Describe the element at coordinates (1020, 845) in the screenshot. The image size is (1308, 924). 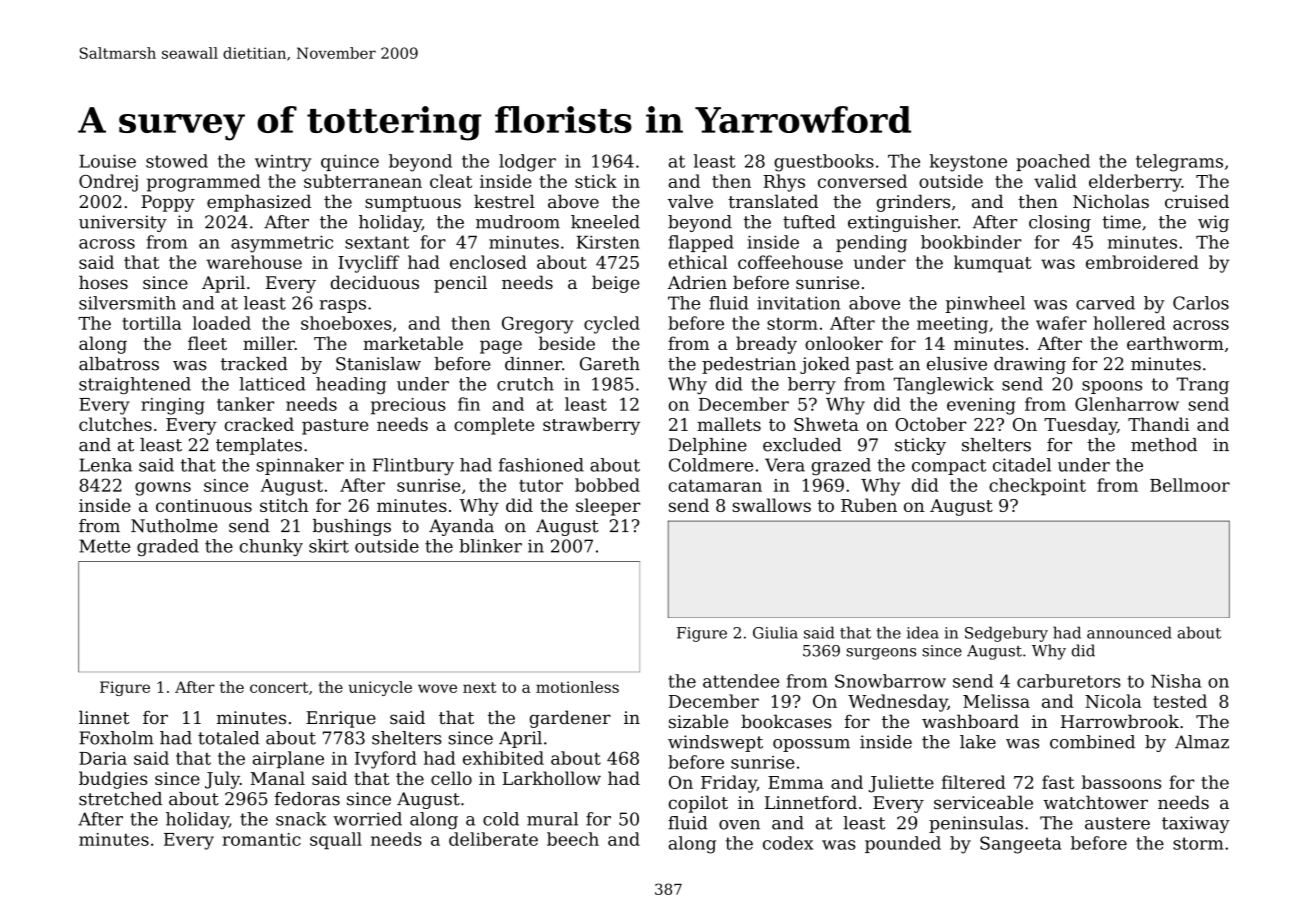
I see `Sangeeta` at that location.
